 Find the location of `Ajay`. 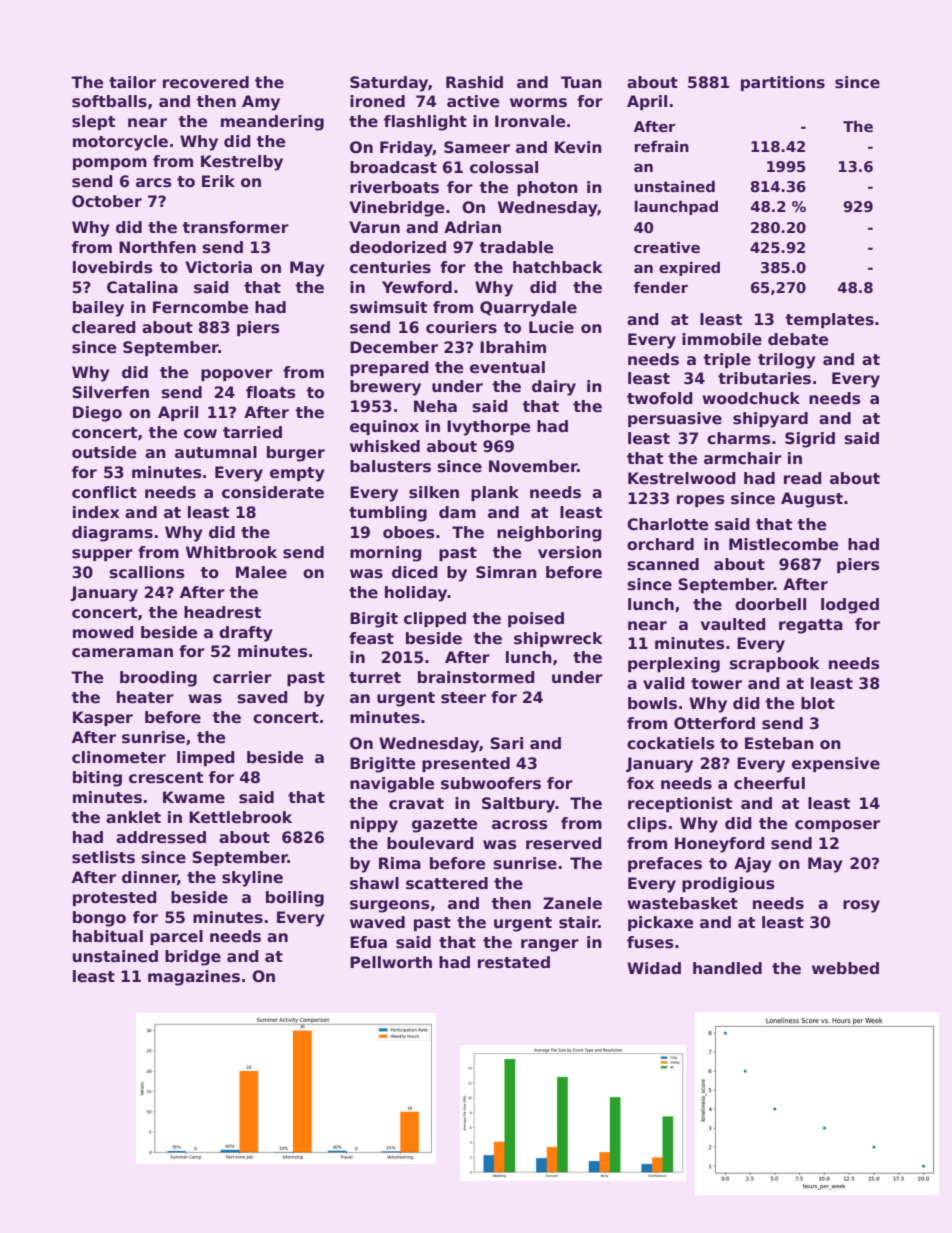

Ajay is located at coordinates (753, 865).
